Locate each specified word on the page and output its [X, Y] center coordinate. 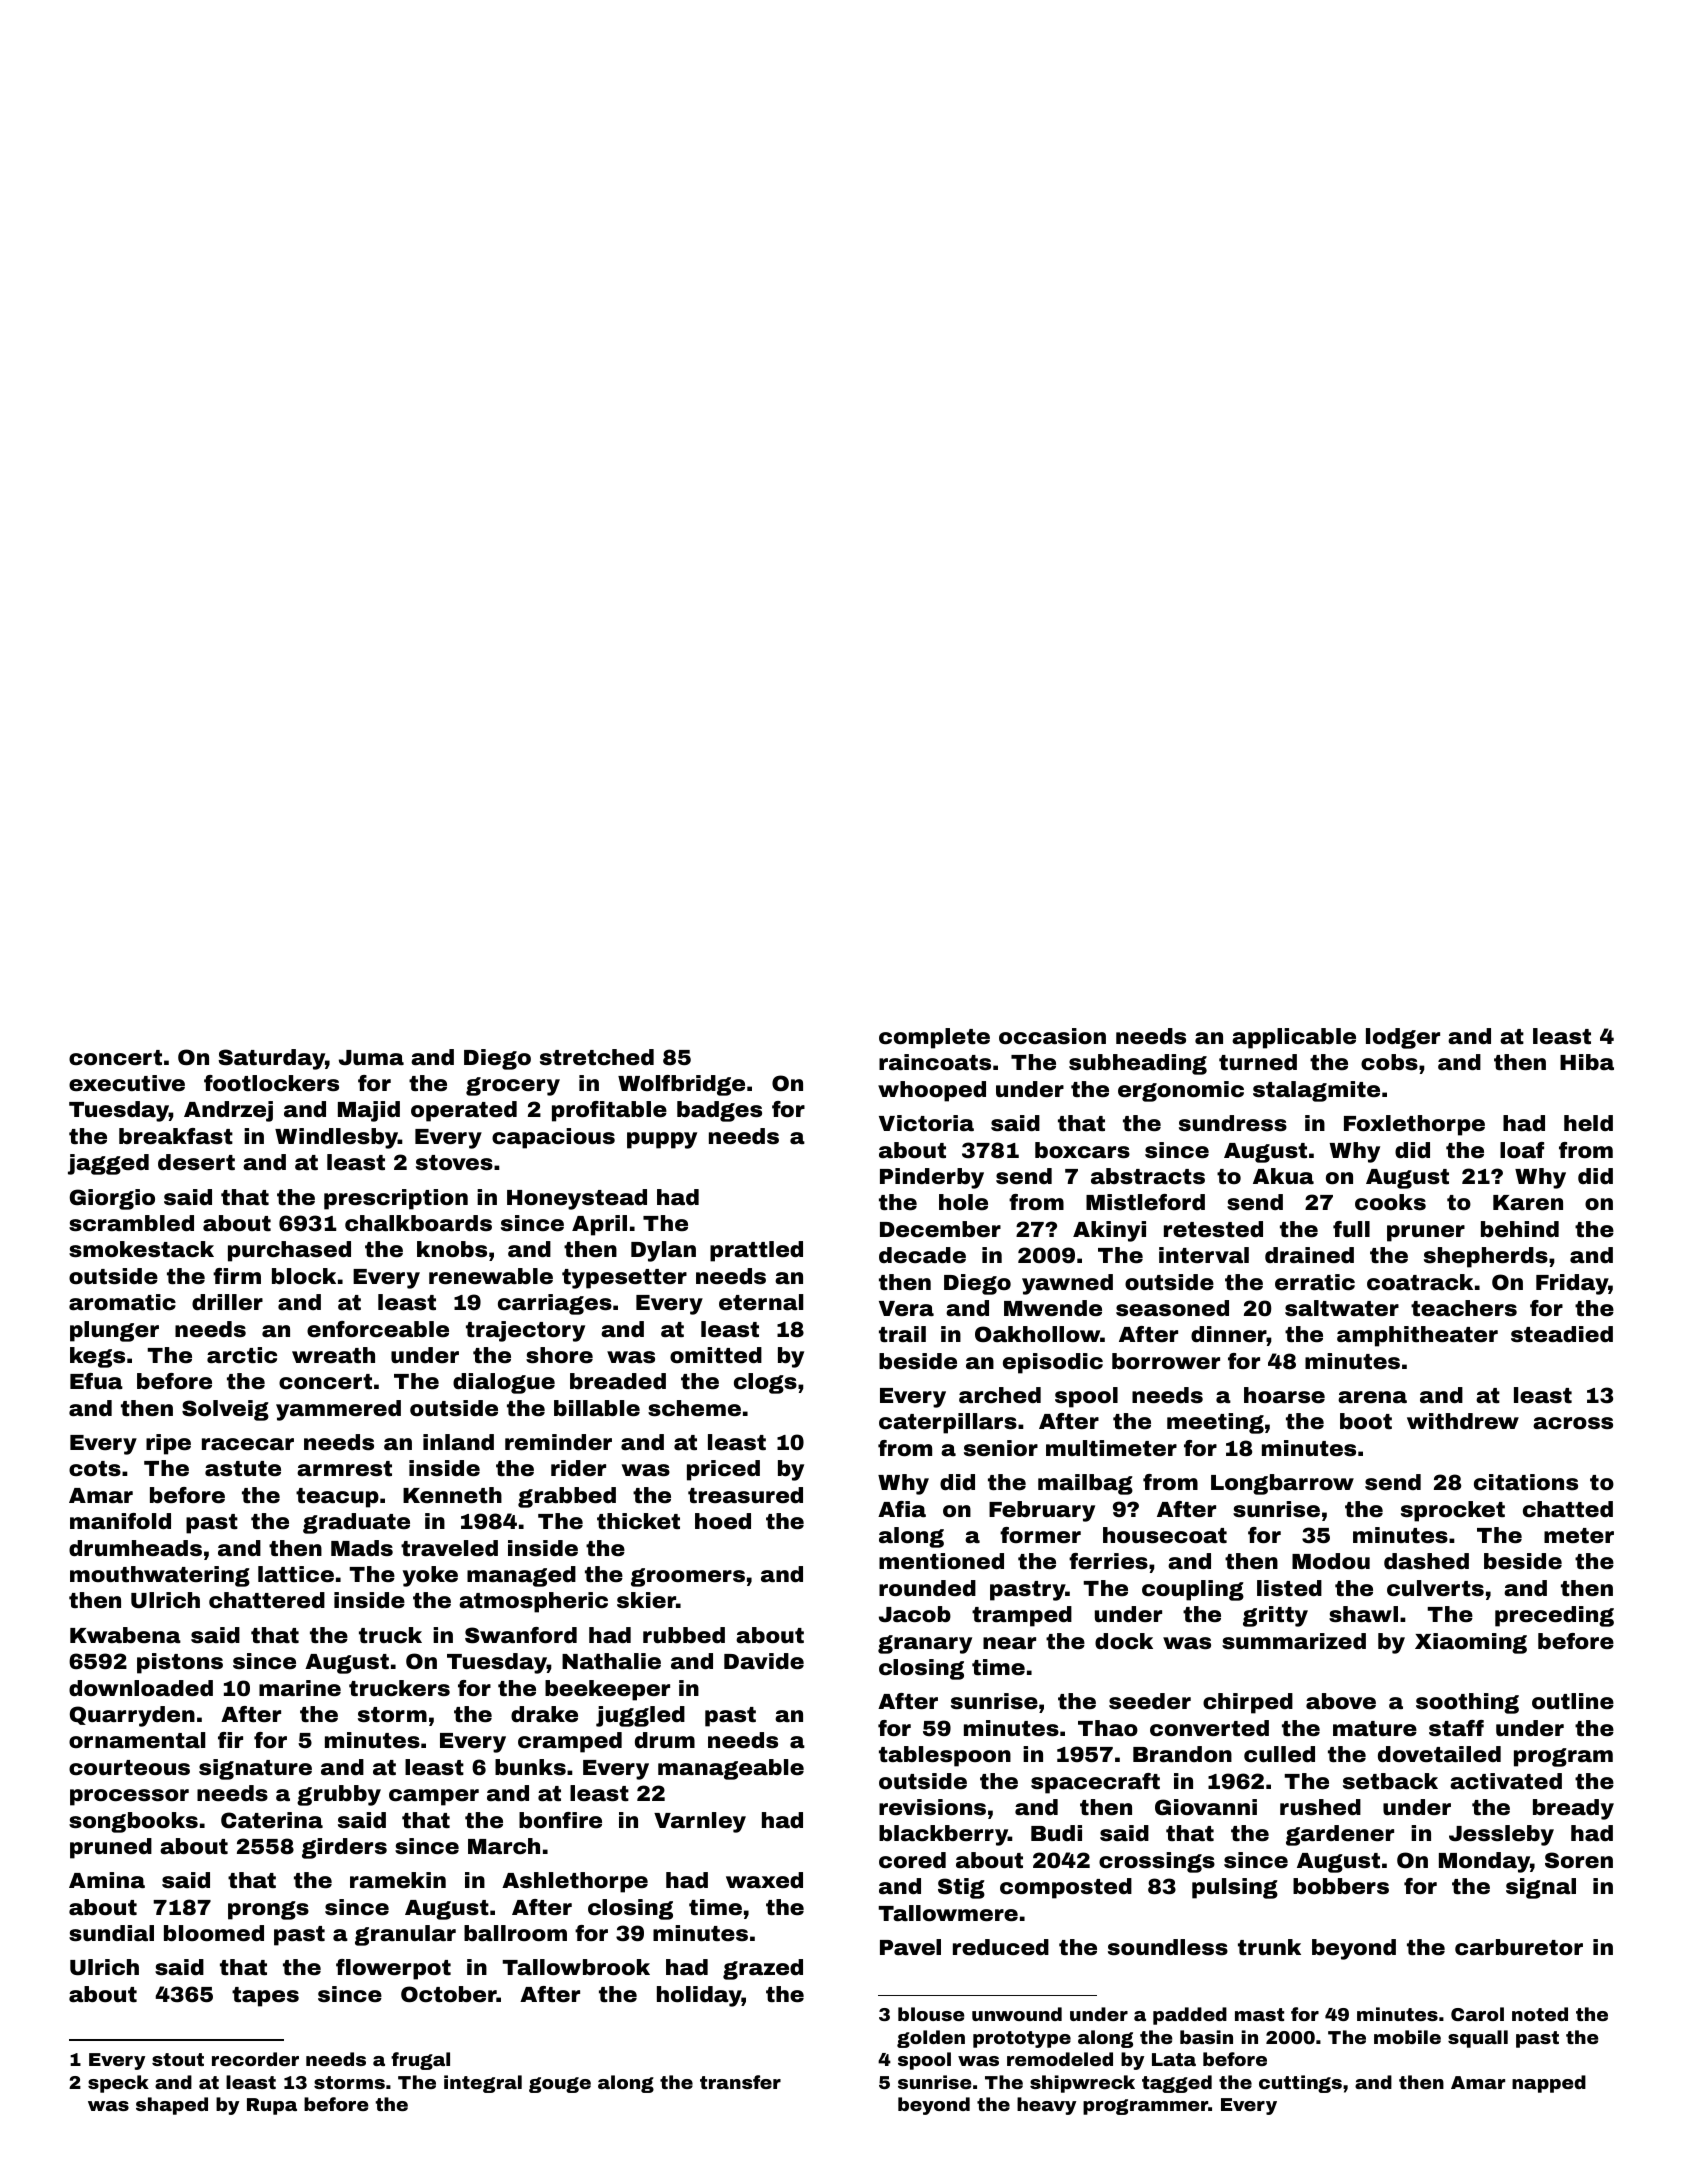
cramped [570, 1742]
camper [434, 1797]
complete [934, 1038]
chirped [1248, 1703]
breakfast [176, 1136]
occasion [1052, 1036]
